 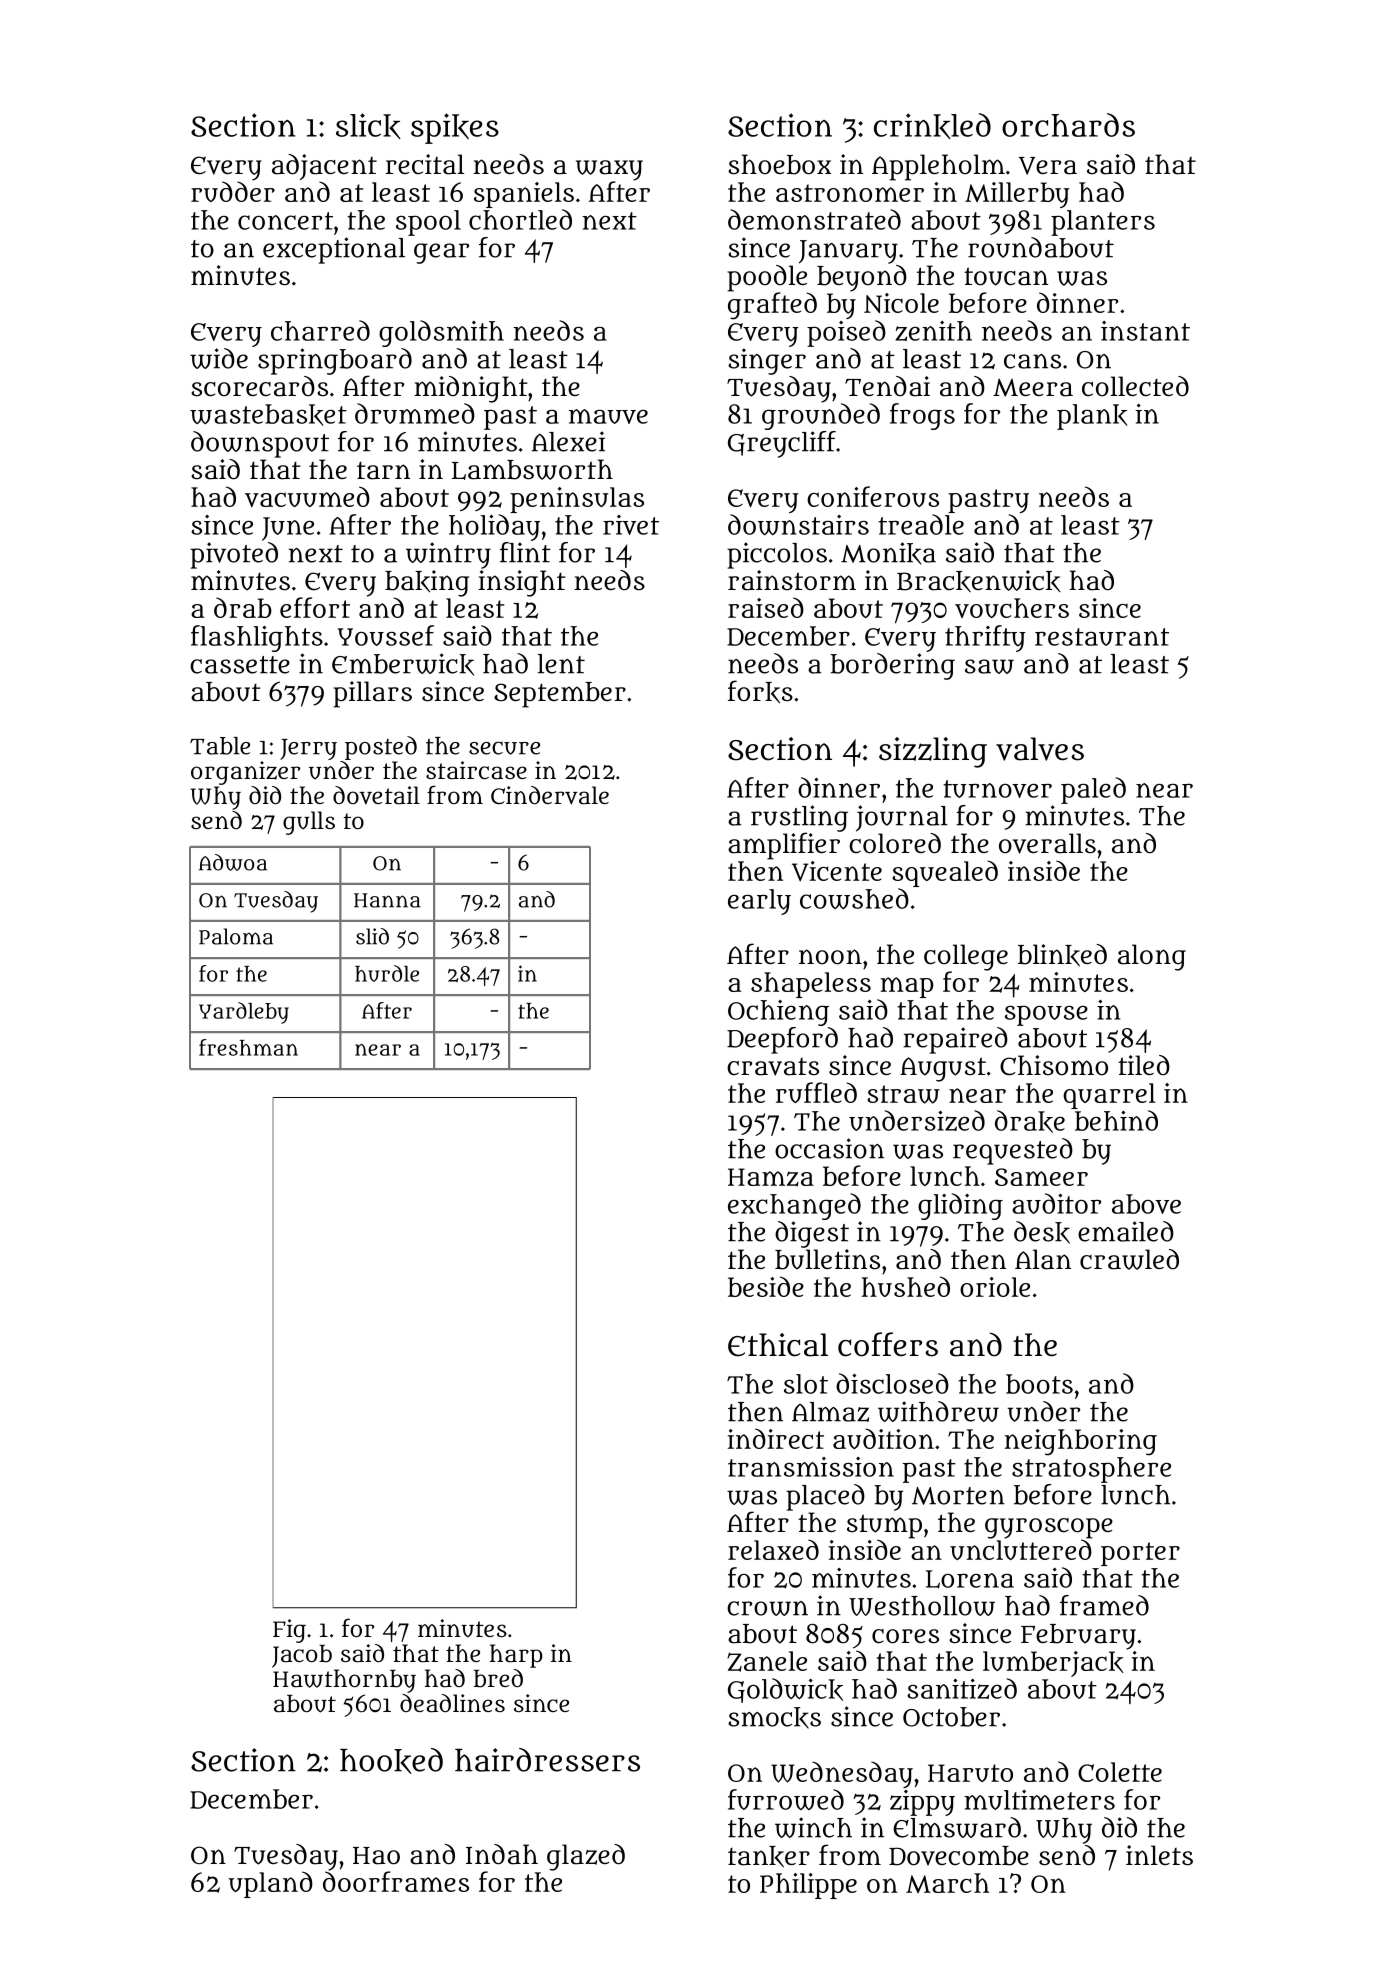 I want to click on rustling, so click(x=799, y=818).
